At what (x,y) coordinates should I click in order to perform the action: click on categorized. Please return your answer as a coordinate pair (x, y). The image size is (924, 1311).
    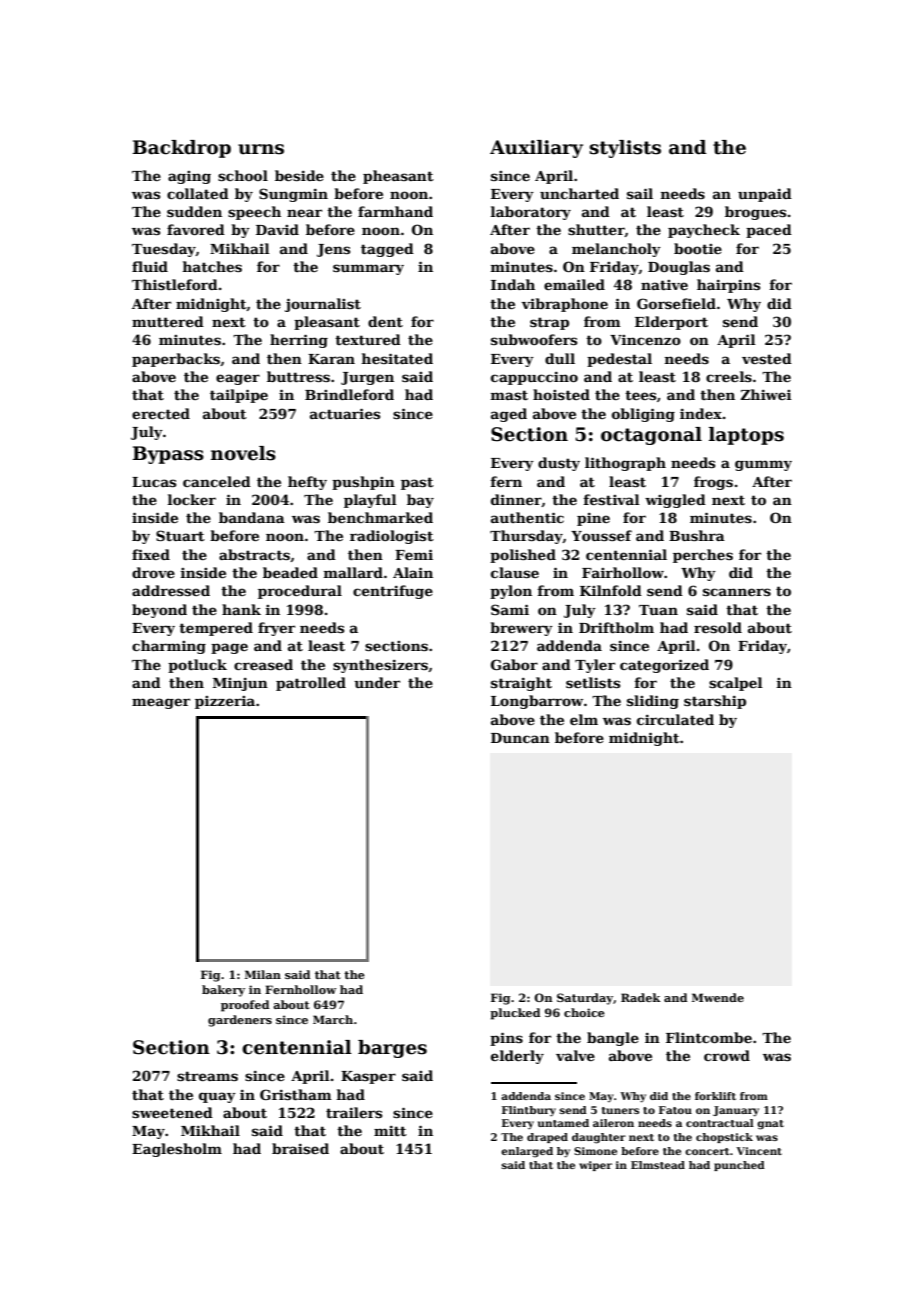
    Looking at the image, I should click on (664, 666).
